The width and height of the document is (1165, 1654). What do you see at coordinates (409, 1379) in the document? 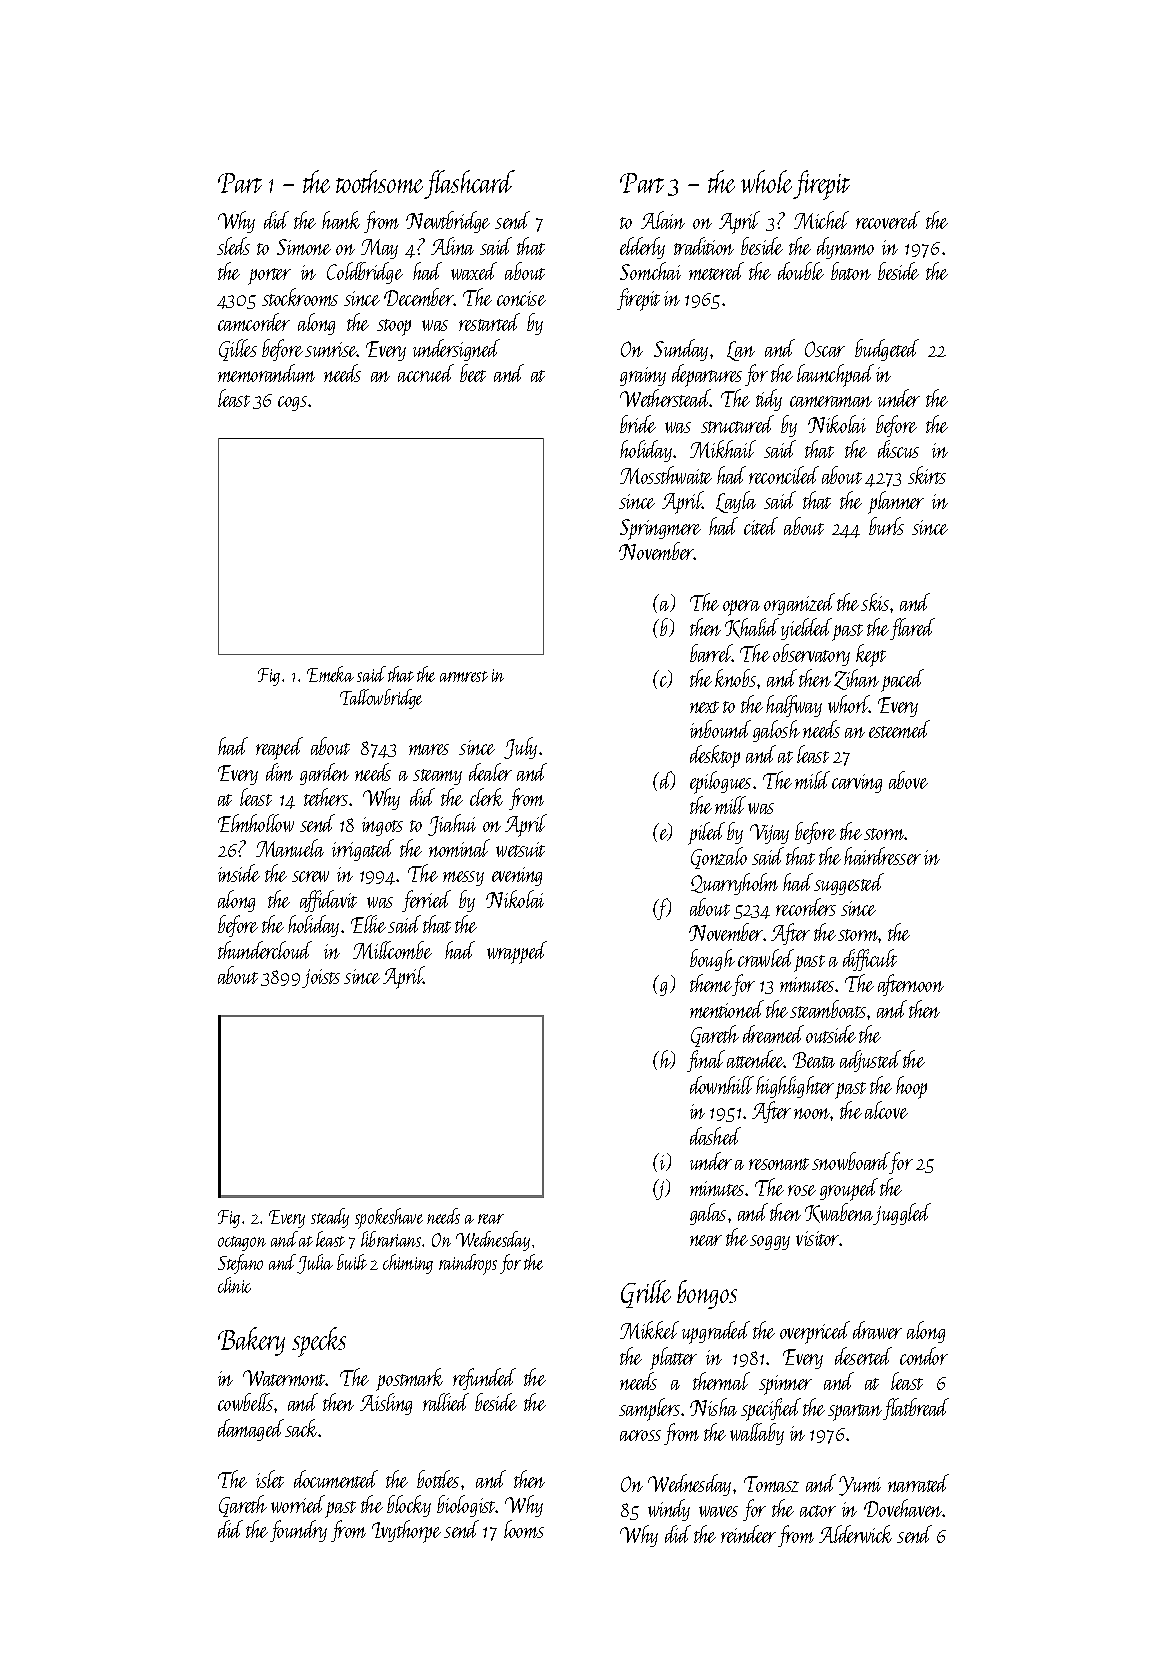
I see `postmark` at bounding box center [409, 1379].
